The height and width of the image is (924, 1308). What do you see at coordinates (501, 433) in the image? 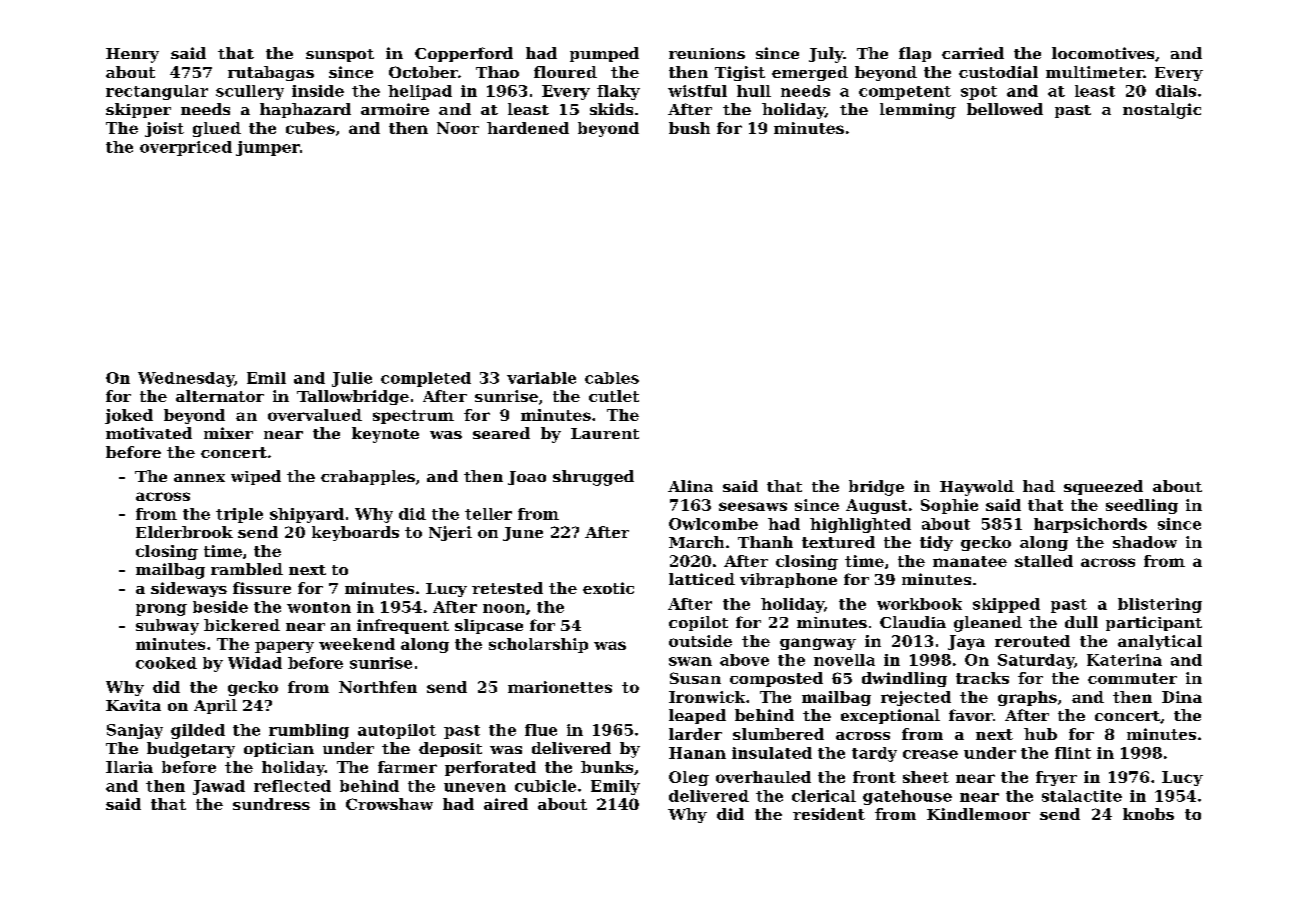
I see `seared` at bounding box center [501, 433].
